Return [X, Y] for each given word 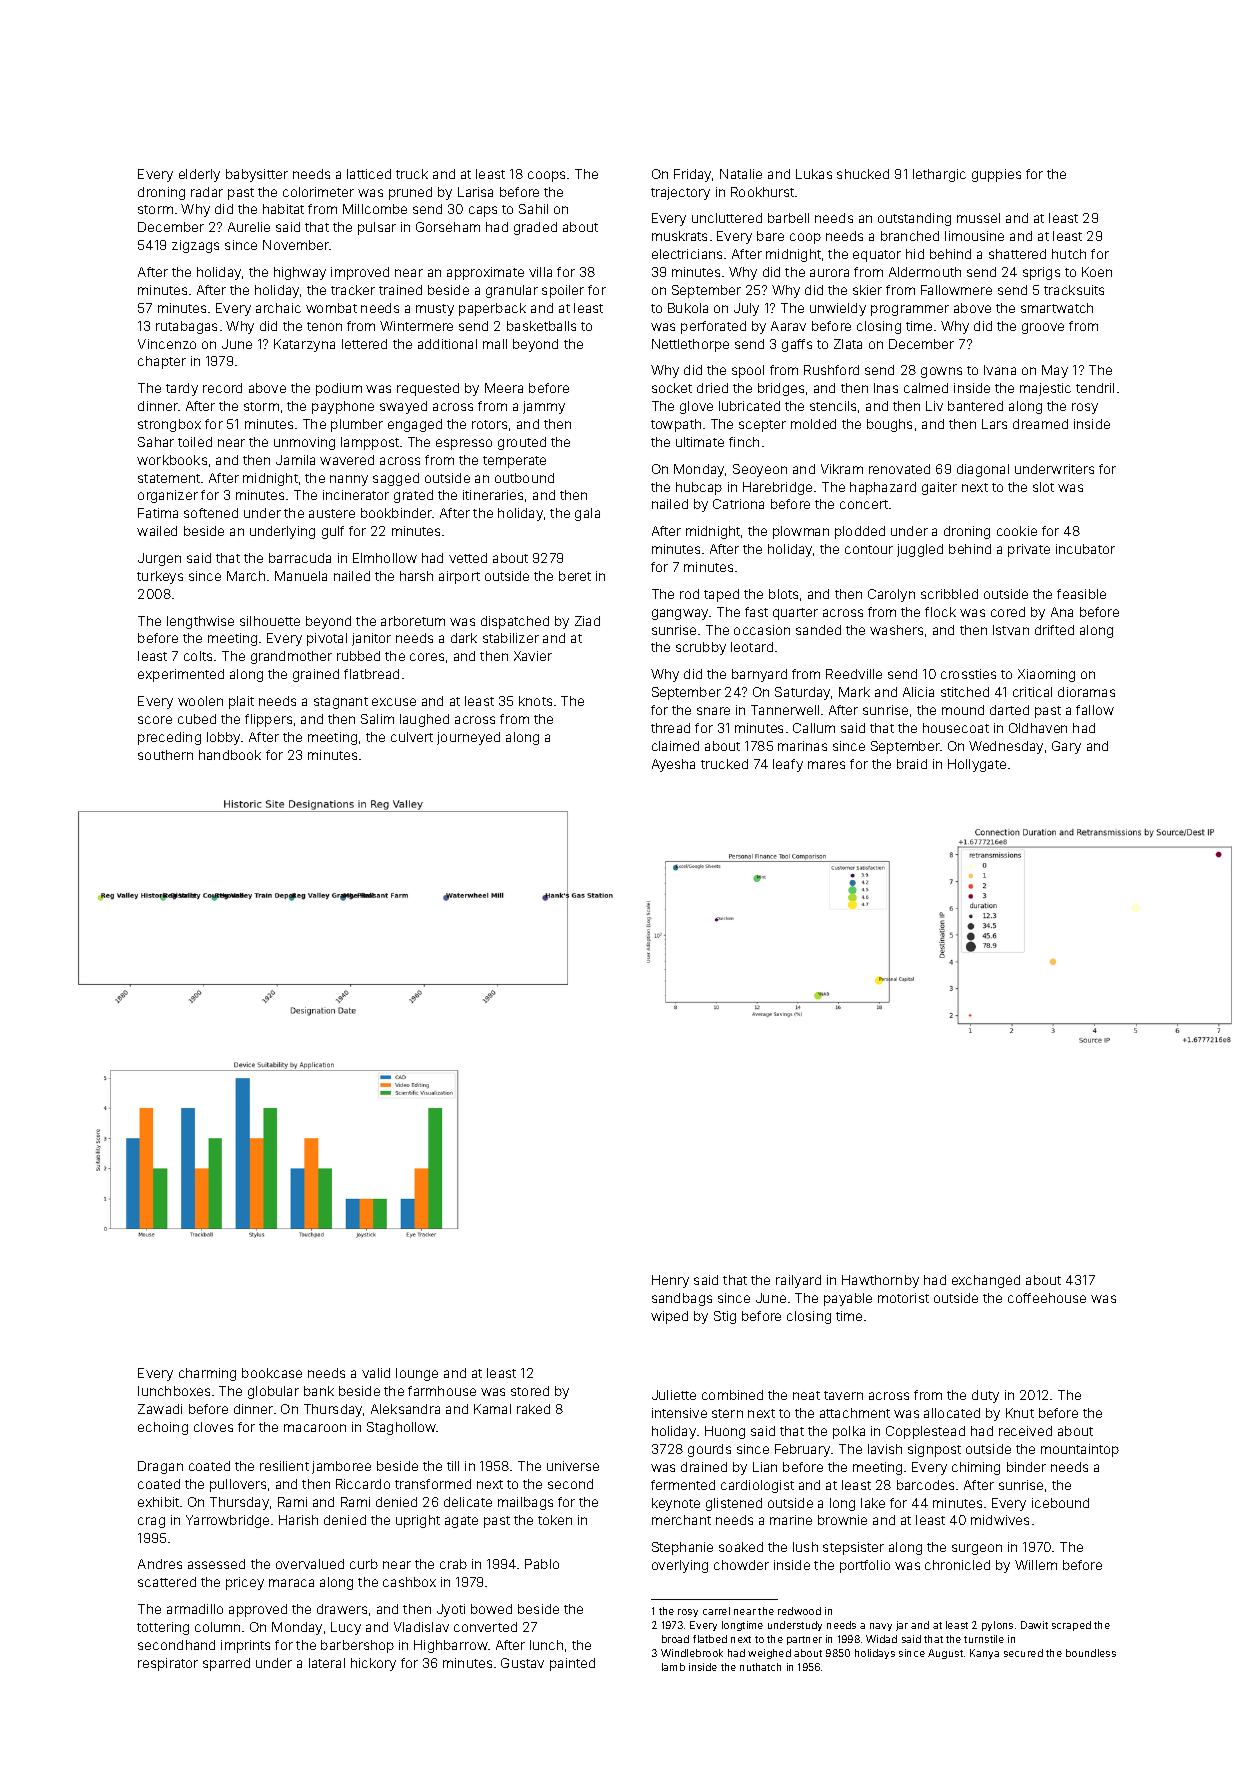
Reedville [854, 674]
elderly [199, 175]
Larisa [475, 192]
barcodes [925, 1485]
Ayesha [673, 765]
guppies [996, 175]
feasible [1081, 594]
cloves [213, 1427]
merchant [681, 1520]
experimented [181, 675]
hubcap [699, 488]
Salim [377, 719]
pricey [245, 1583]
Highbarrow [451, 1646]
